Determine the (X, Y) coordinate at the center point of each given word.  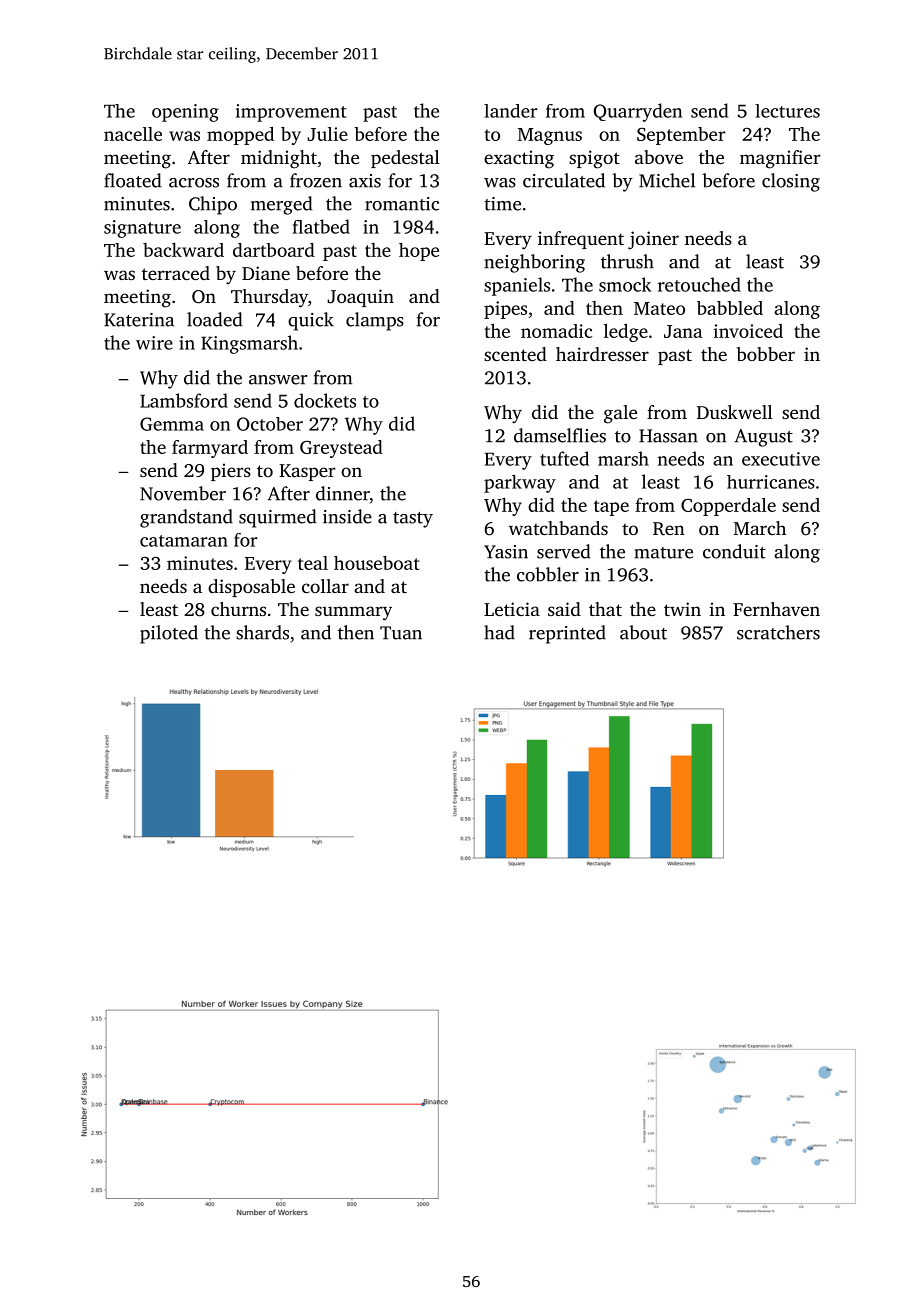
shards (262, 632)
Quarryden (638, 112)
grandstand (186, 518)
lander (510, 111)
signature (142, 229)
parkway (520, 484)
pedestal (405, 159)
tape (611, 508)
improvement (291, 113)
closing (791, 182)
